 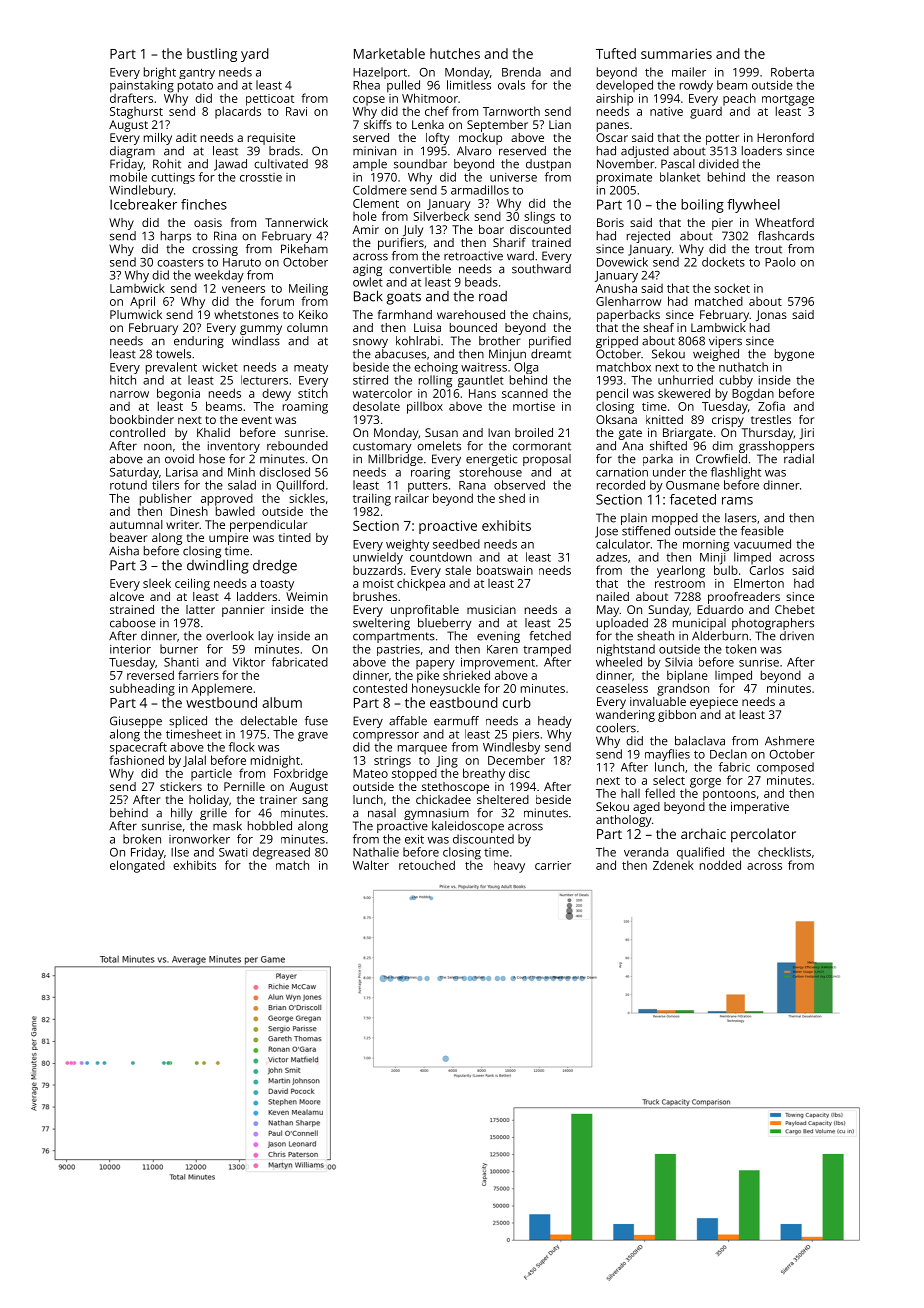 I want to click on panes, so click(x=613, y=127).
